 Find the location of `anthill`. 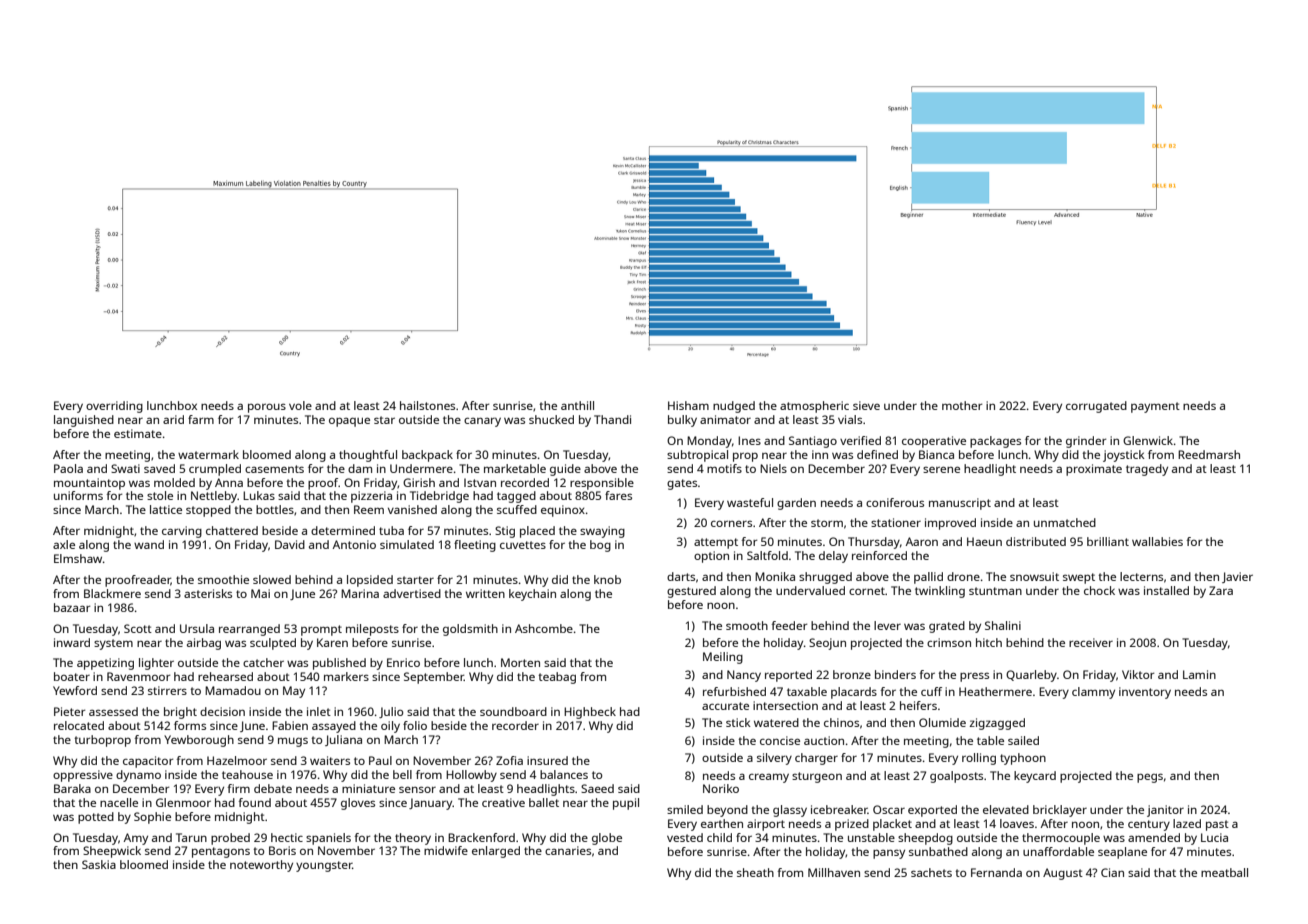

anthill is located at coordinates (577, 405).
